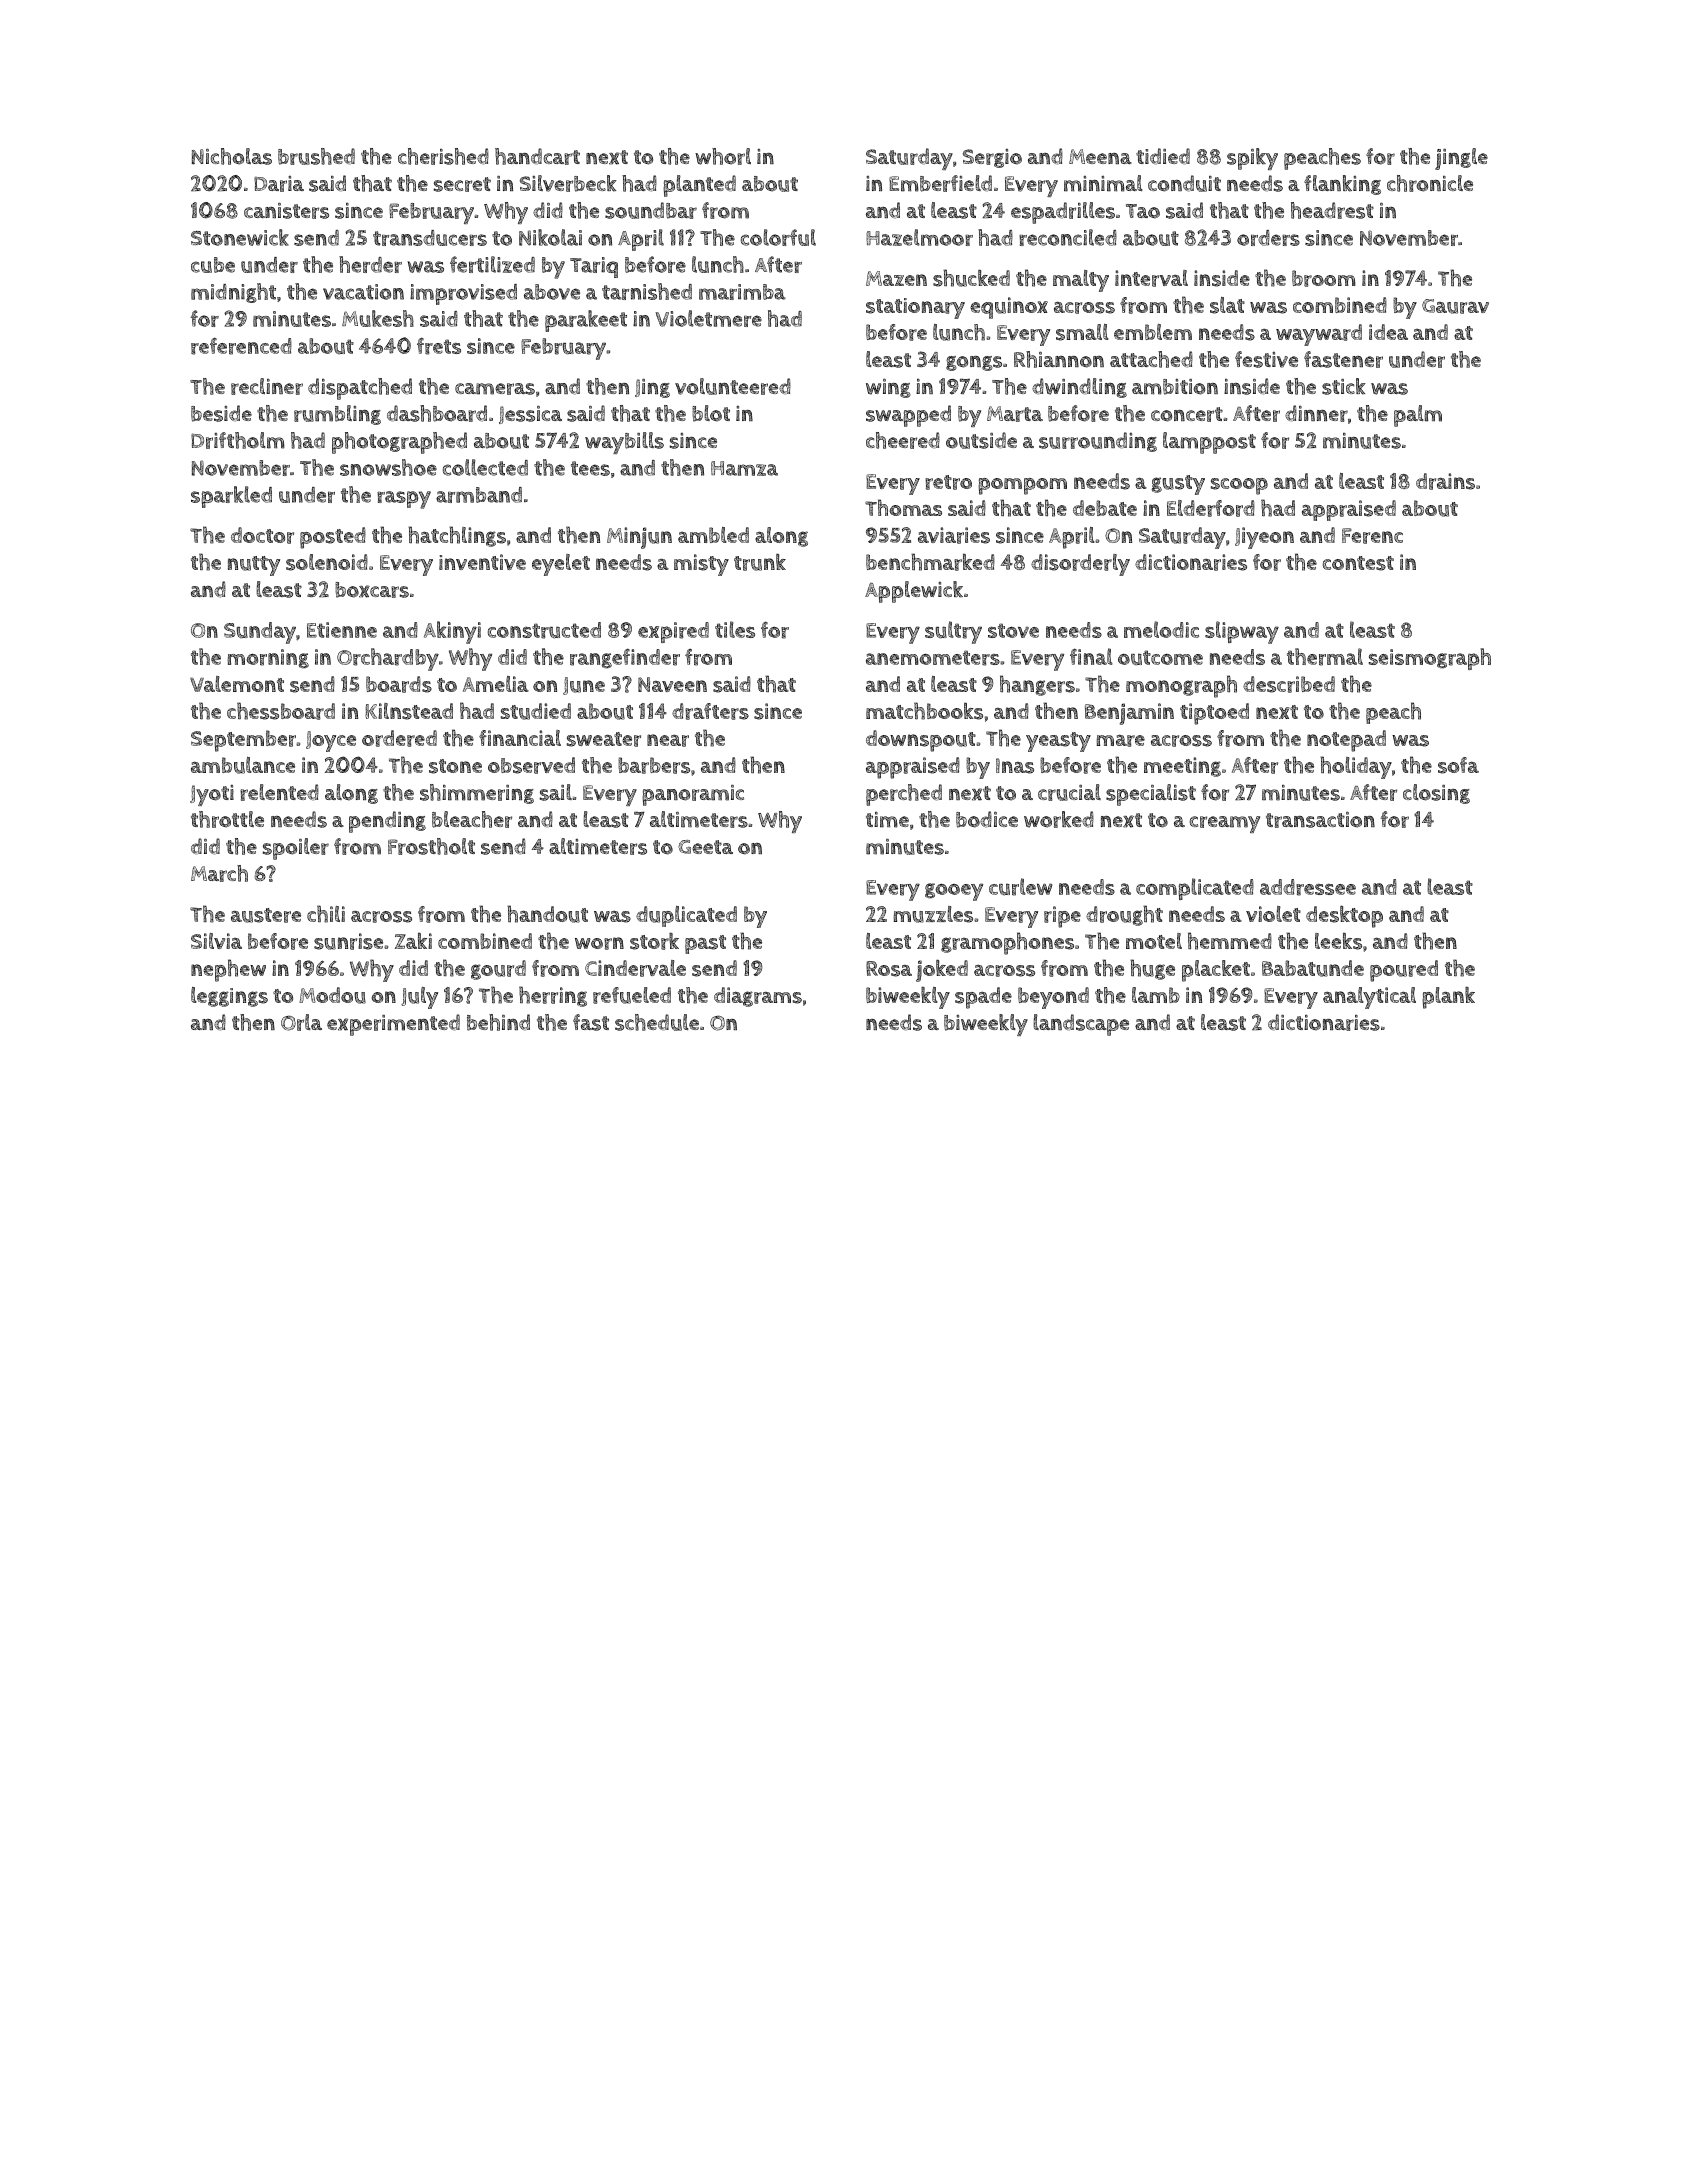 The image size is (1683, 2178). I want to click on whorl, so click(723, 156).
